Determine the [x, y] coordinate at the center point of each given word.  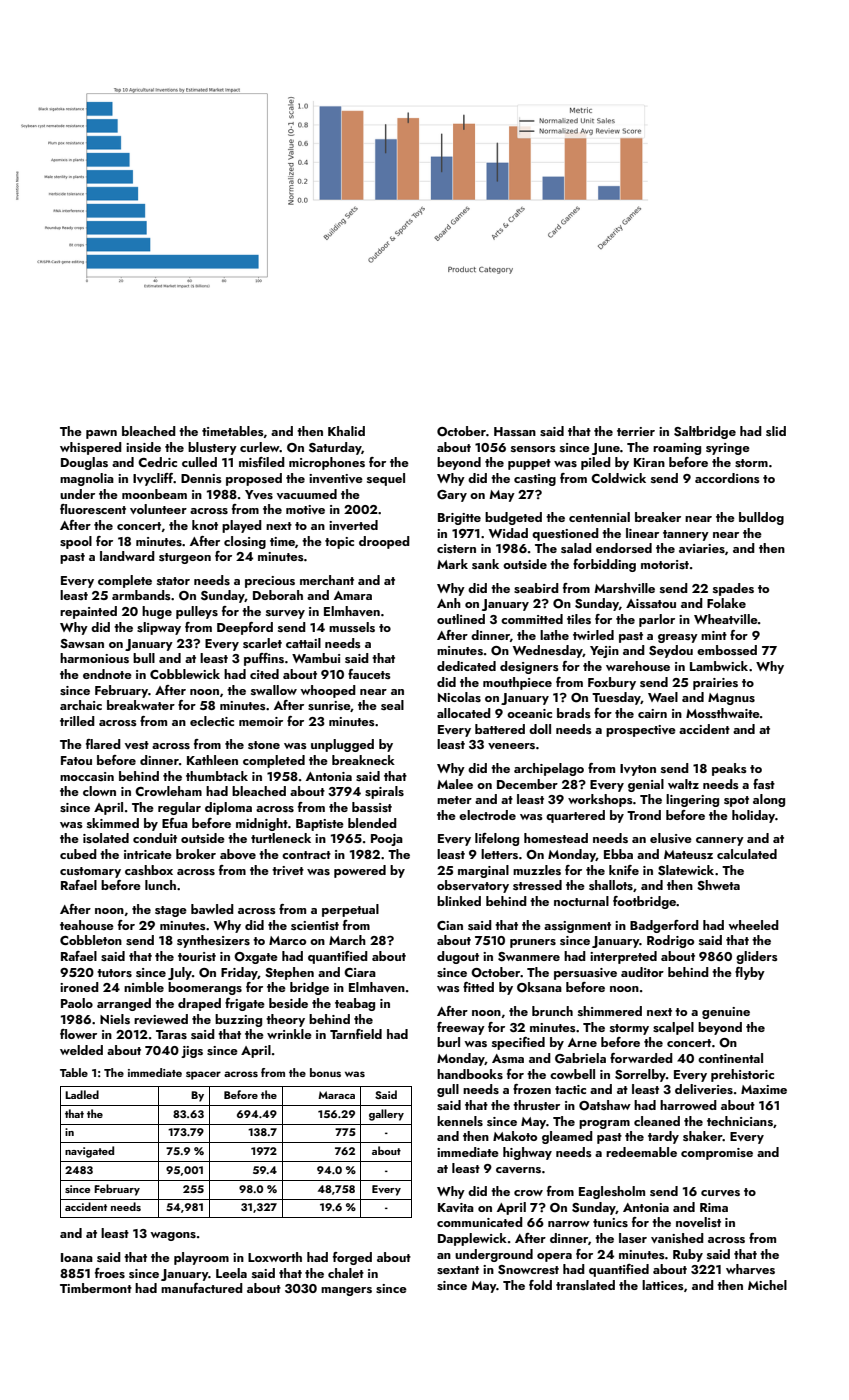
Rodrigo [670, 941]
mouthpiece [517, 683]
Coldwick [618, 478]
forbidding [604, 565]
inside [143, 447]
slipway [159, 628]
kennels [460, 1121]
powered [360, 871]
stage [171, 911]
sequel [386, 479]
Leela [231, 1273]
